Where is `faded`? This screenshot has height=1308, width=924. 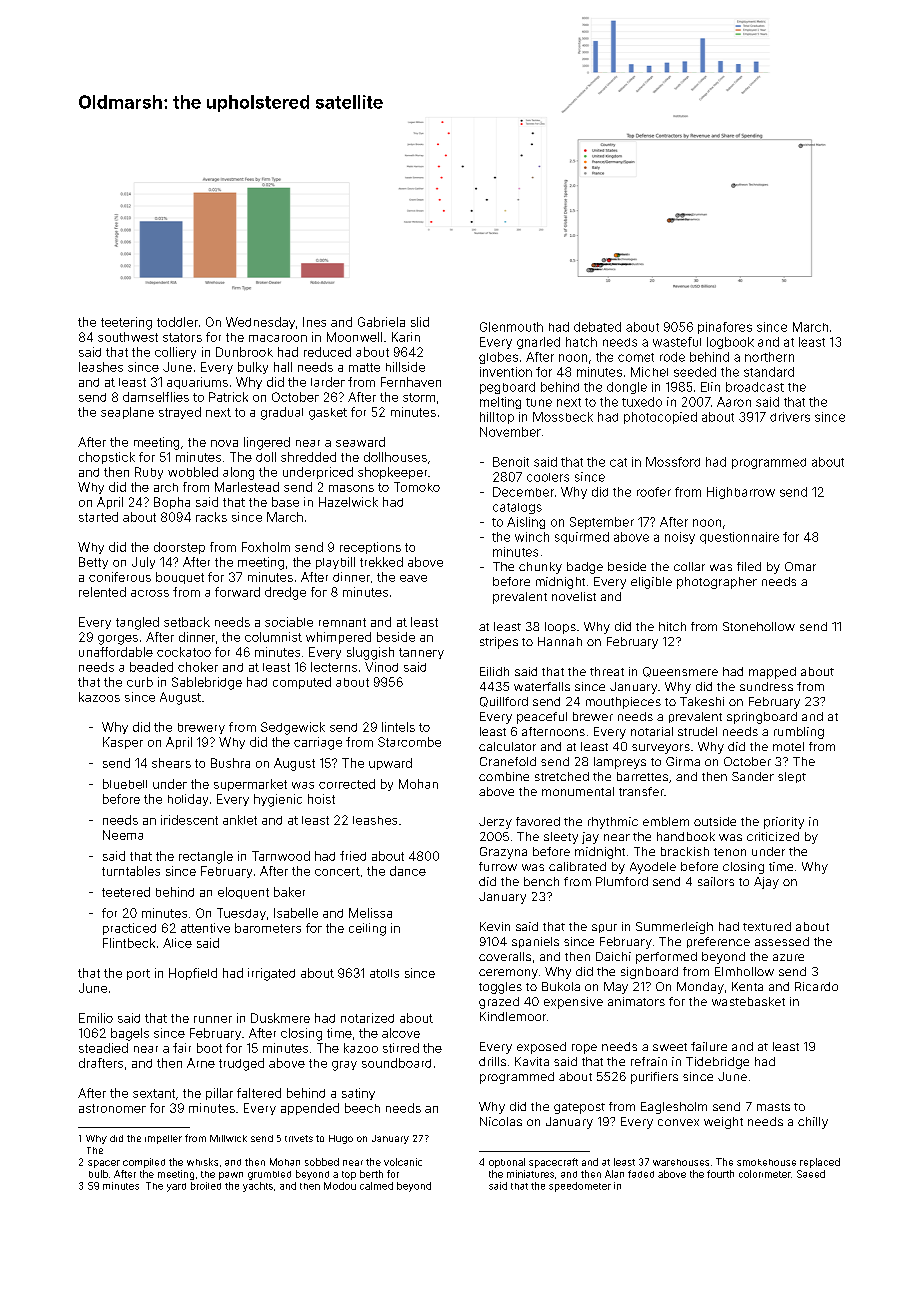 faded is located at coordinates (641, 1174).
